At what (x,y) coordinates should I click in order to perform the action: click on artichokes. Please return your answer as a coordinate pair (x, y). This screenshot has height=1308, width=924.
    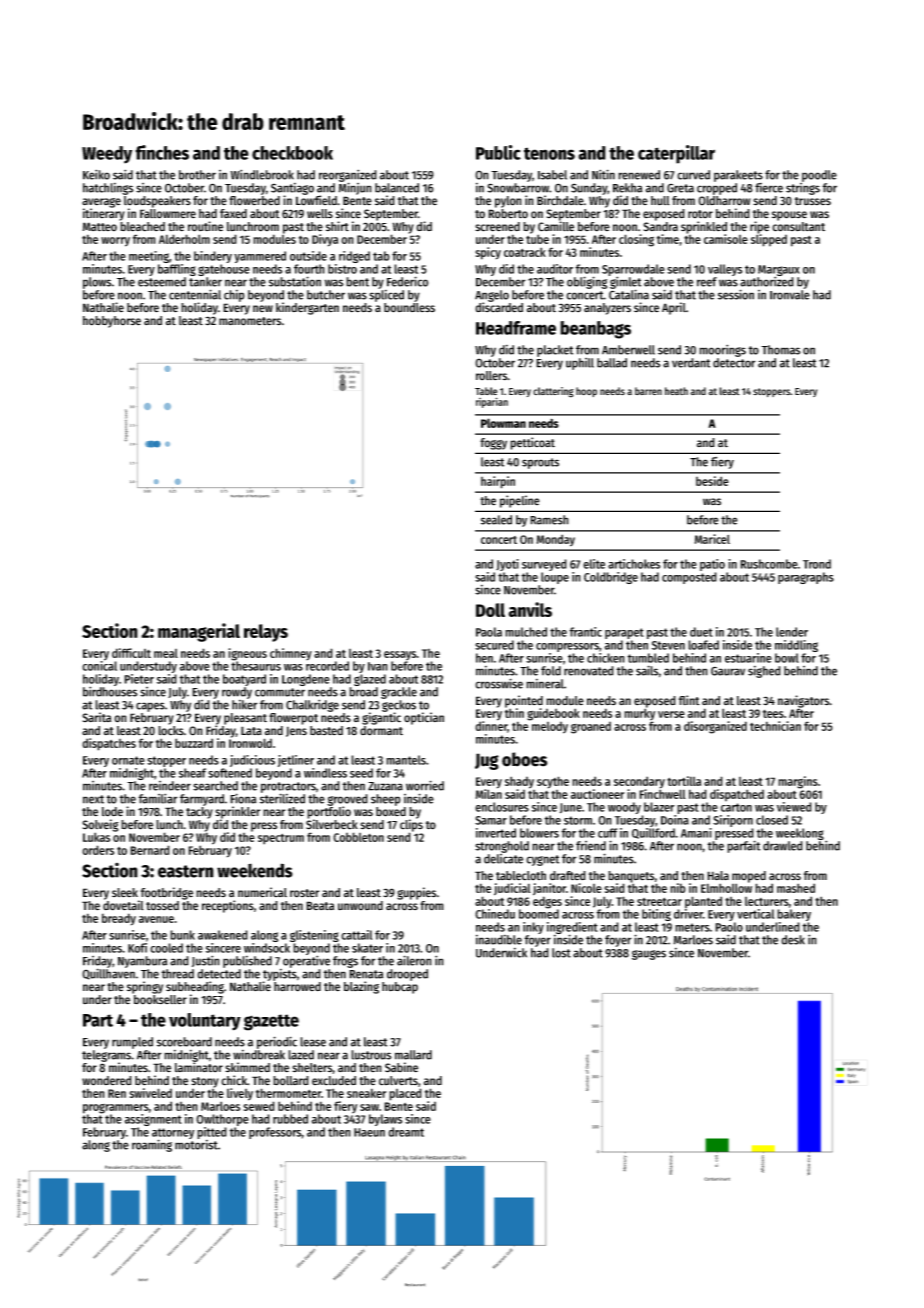
    Looking at the image, I should click on (634, 564).
